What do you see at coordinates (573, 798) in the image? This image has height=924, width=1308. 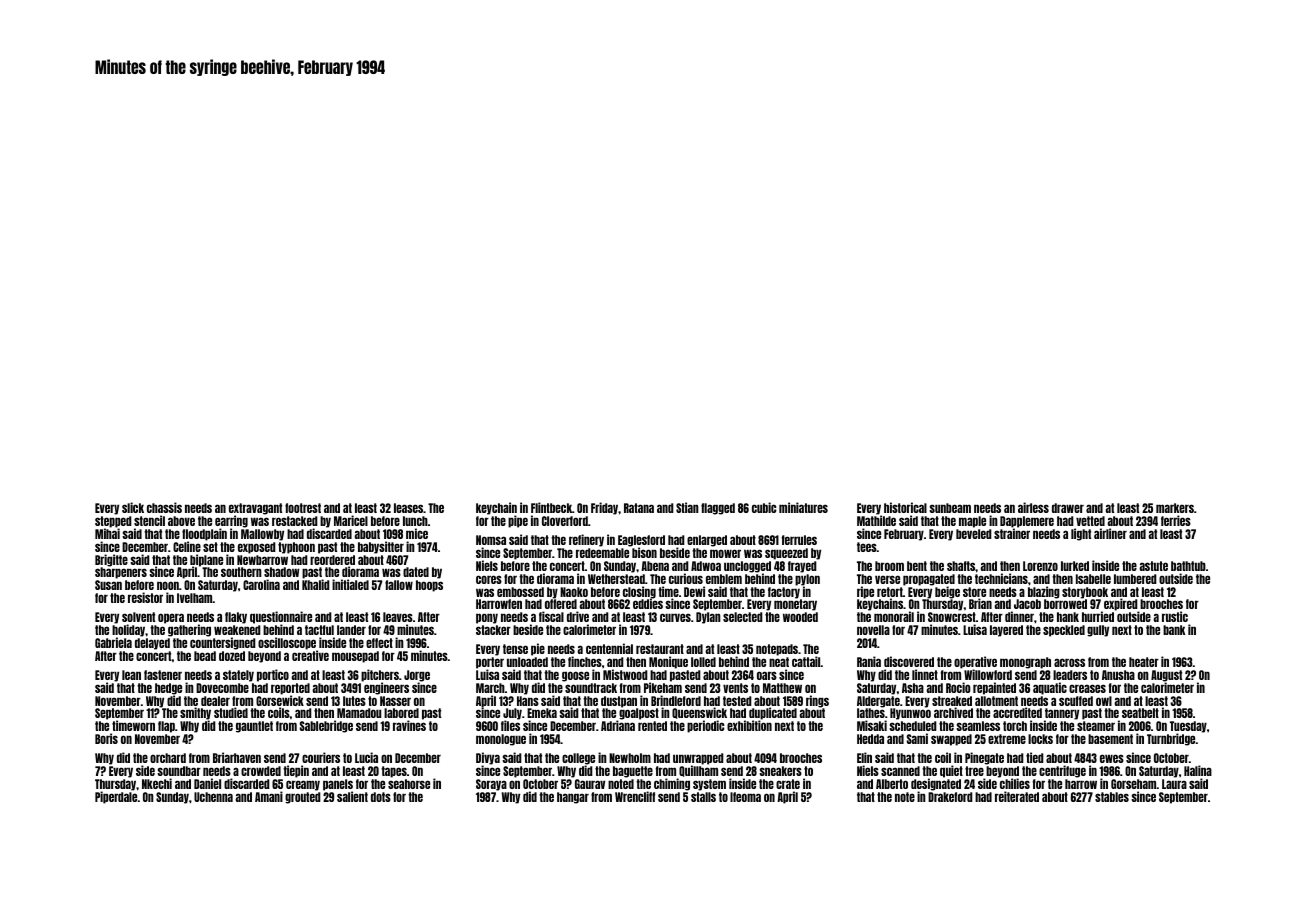 I see `hangar` at bounding box center [573, 798].
